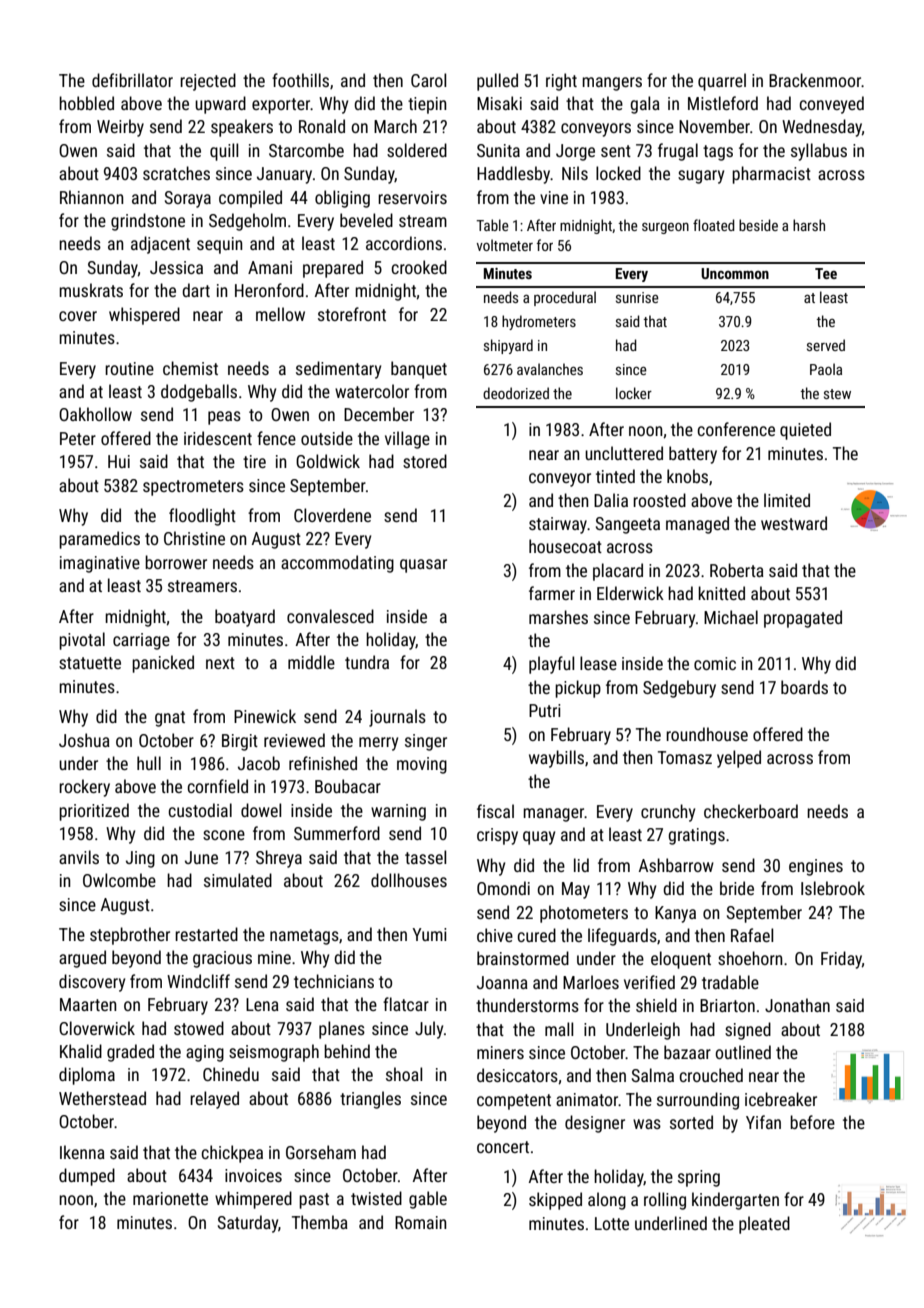  Describe the element at coordinates (99, 540) in the screenshot. I see `paramedics` at that location.
